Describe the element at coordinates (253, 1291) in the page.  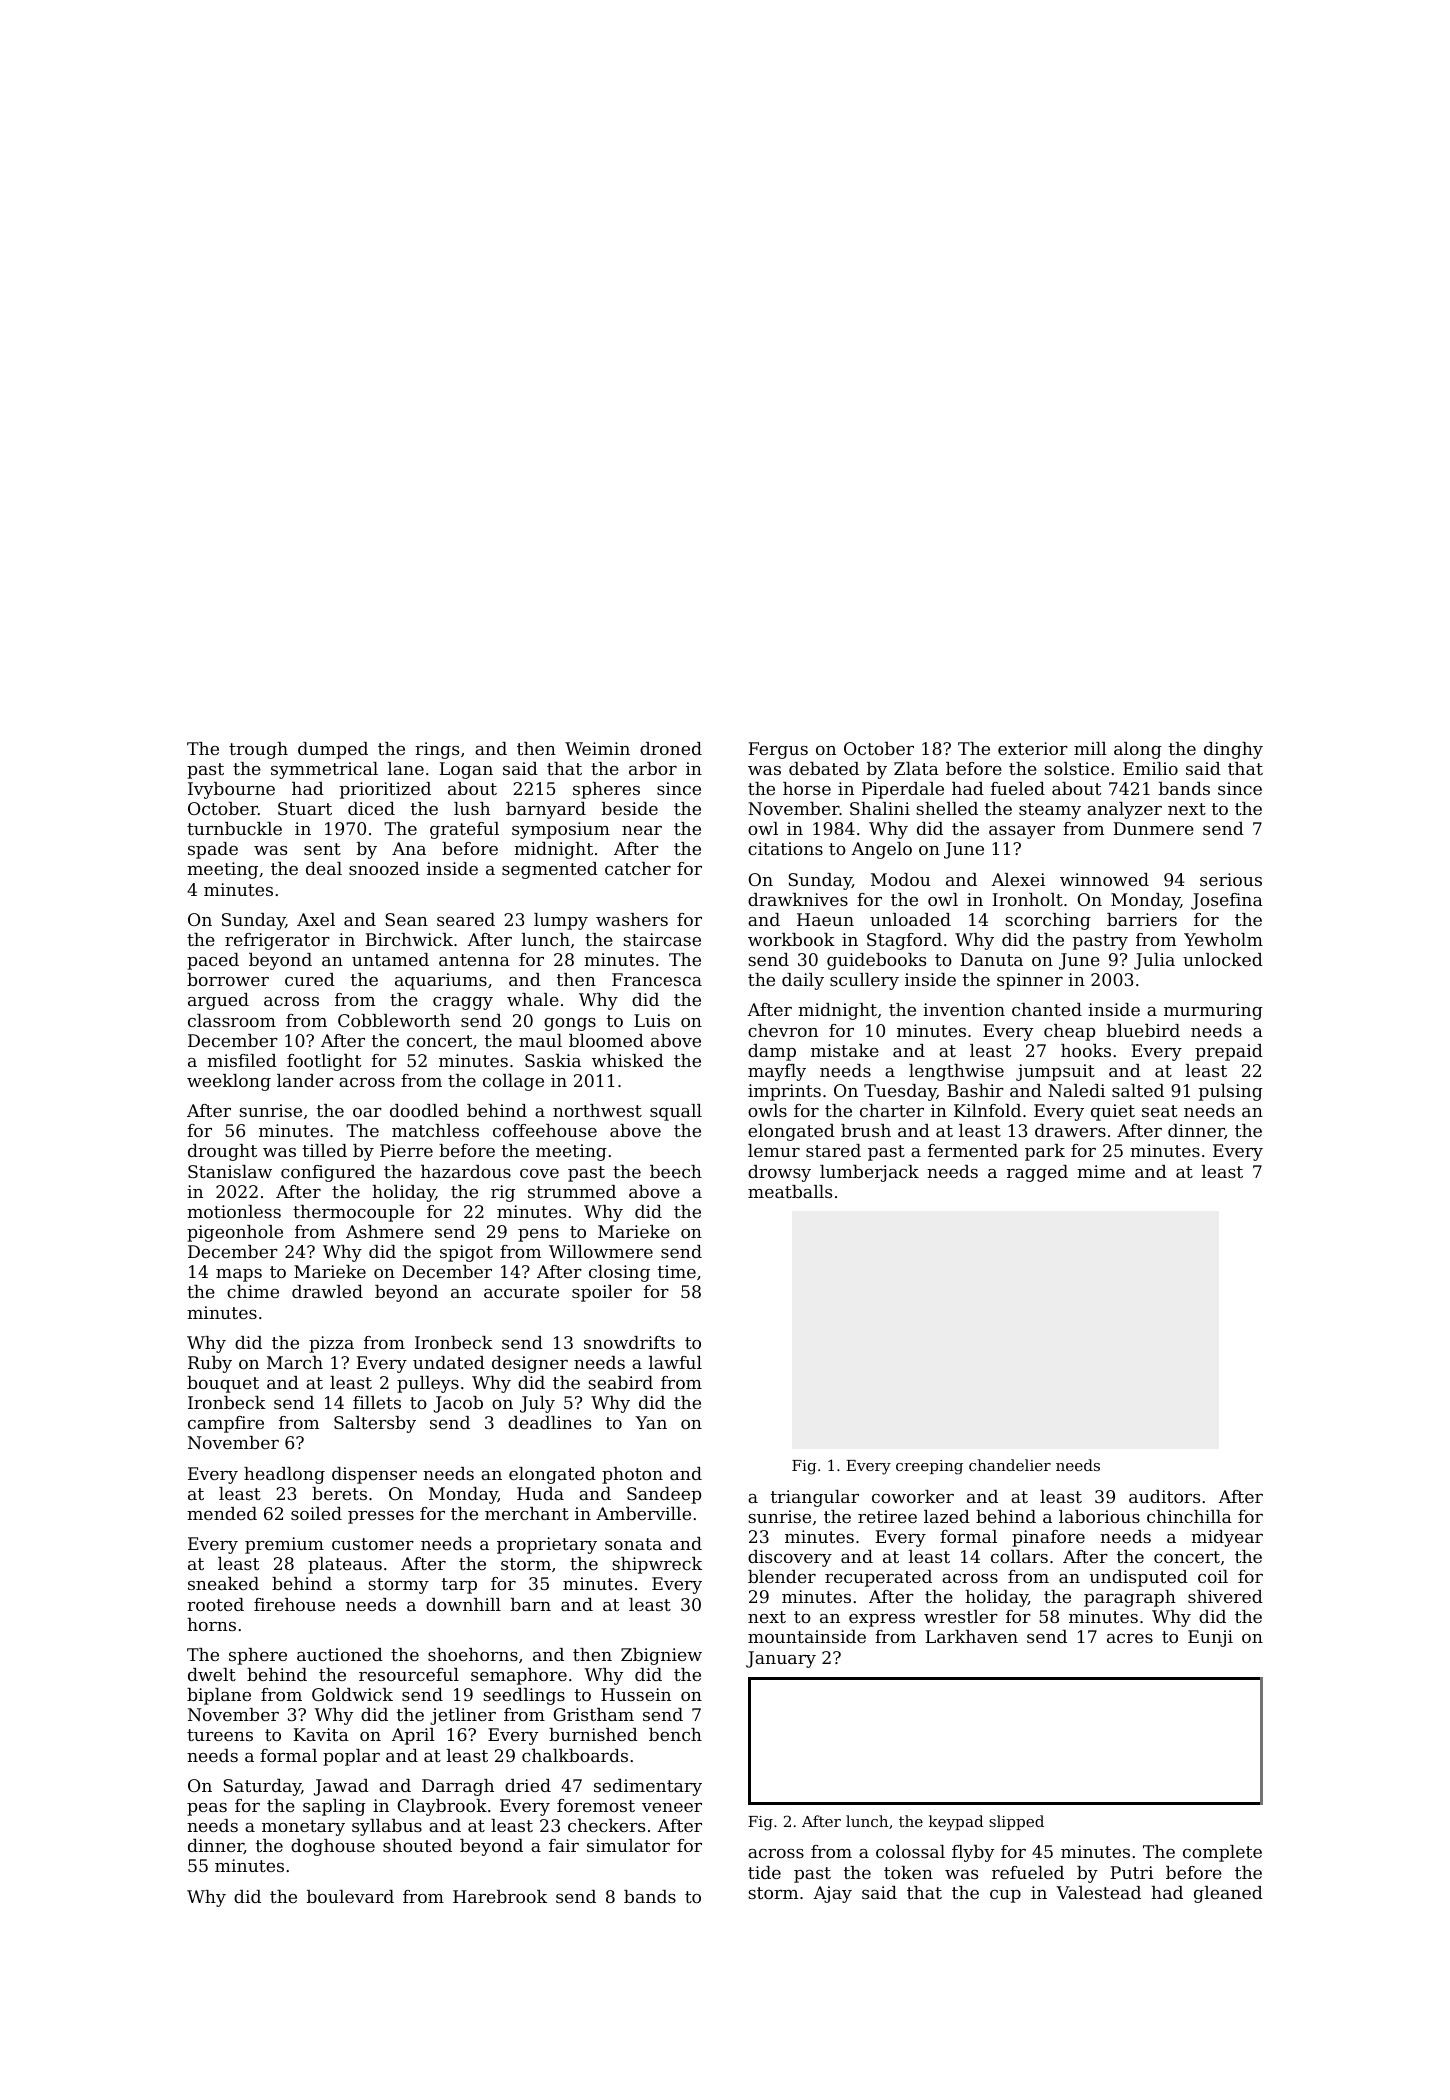
I see `chime` at that location.
